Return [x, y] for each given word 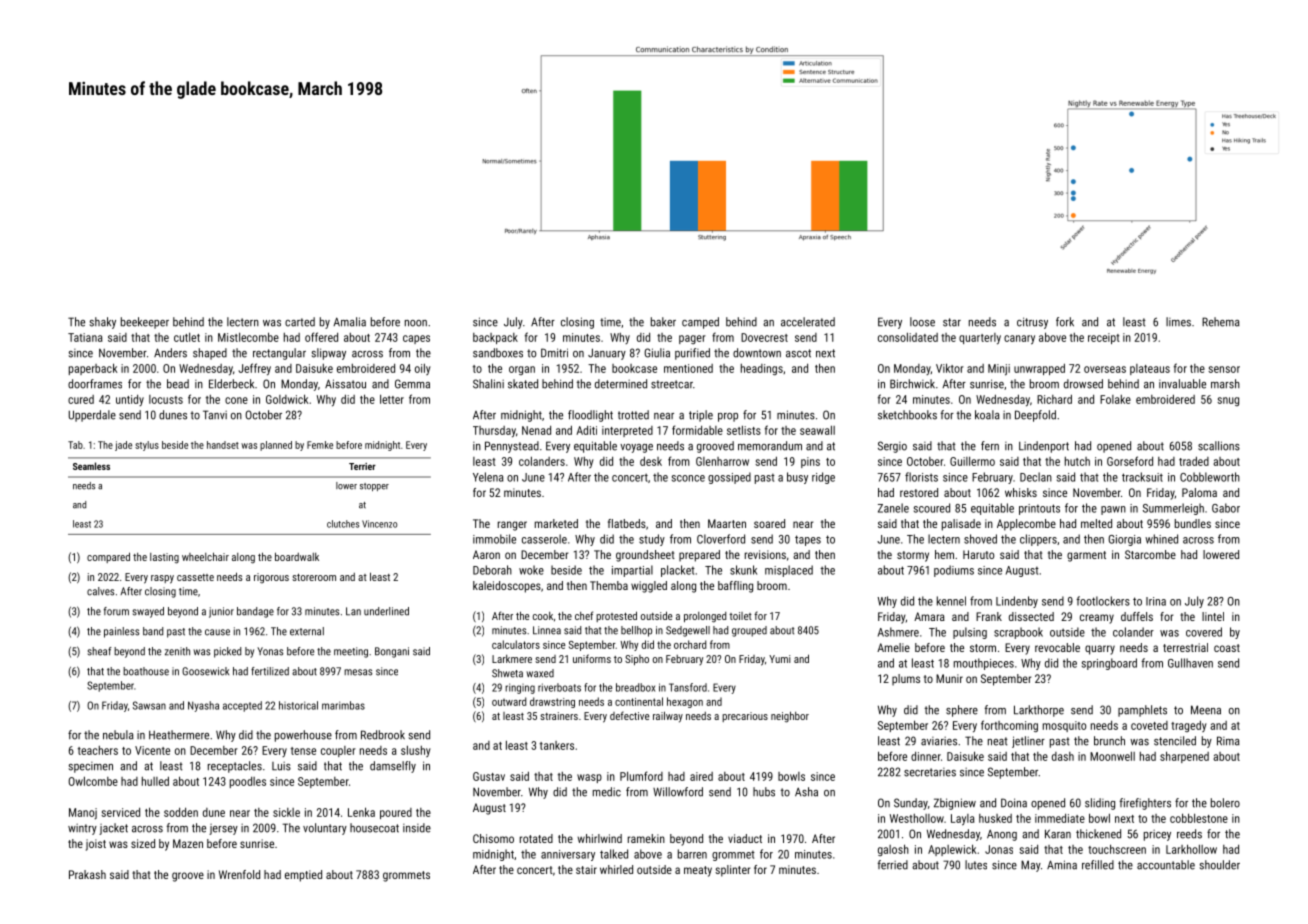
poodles [248, 782]
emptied [303, 876]
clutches [343, 524]
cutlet [187, 337]
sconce [688, 478]
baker [663, 322]
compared [108, 557]
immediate [1060, 818]
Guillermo [972, 461]
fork [1065, 322]
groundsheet [645, 556]
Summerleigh [1173, 509]
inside [417, 828]
